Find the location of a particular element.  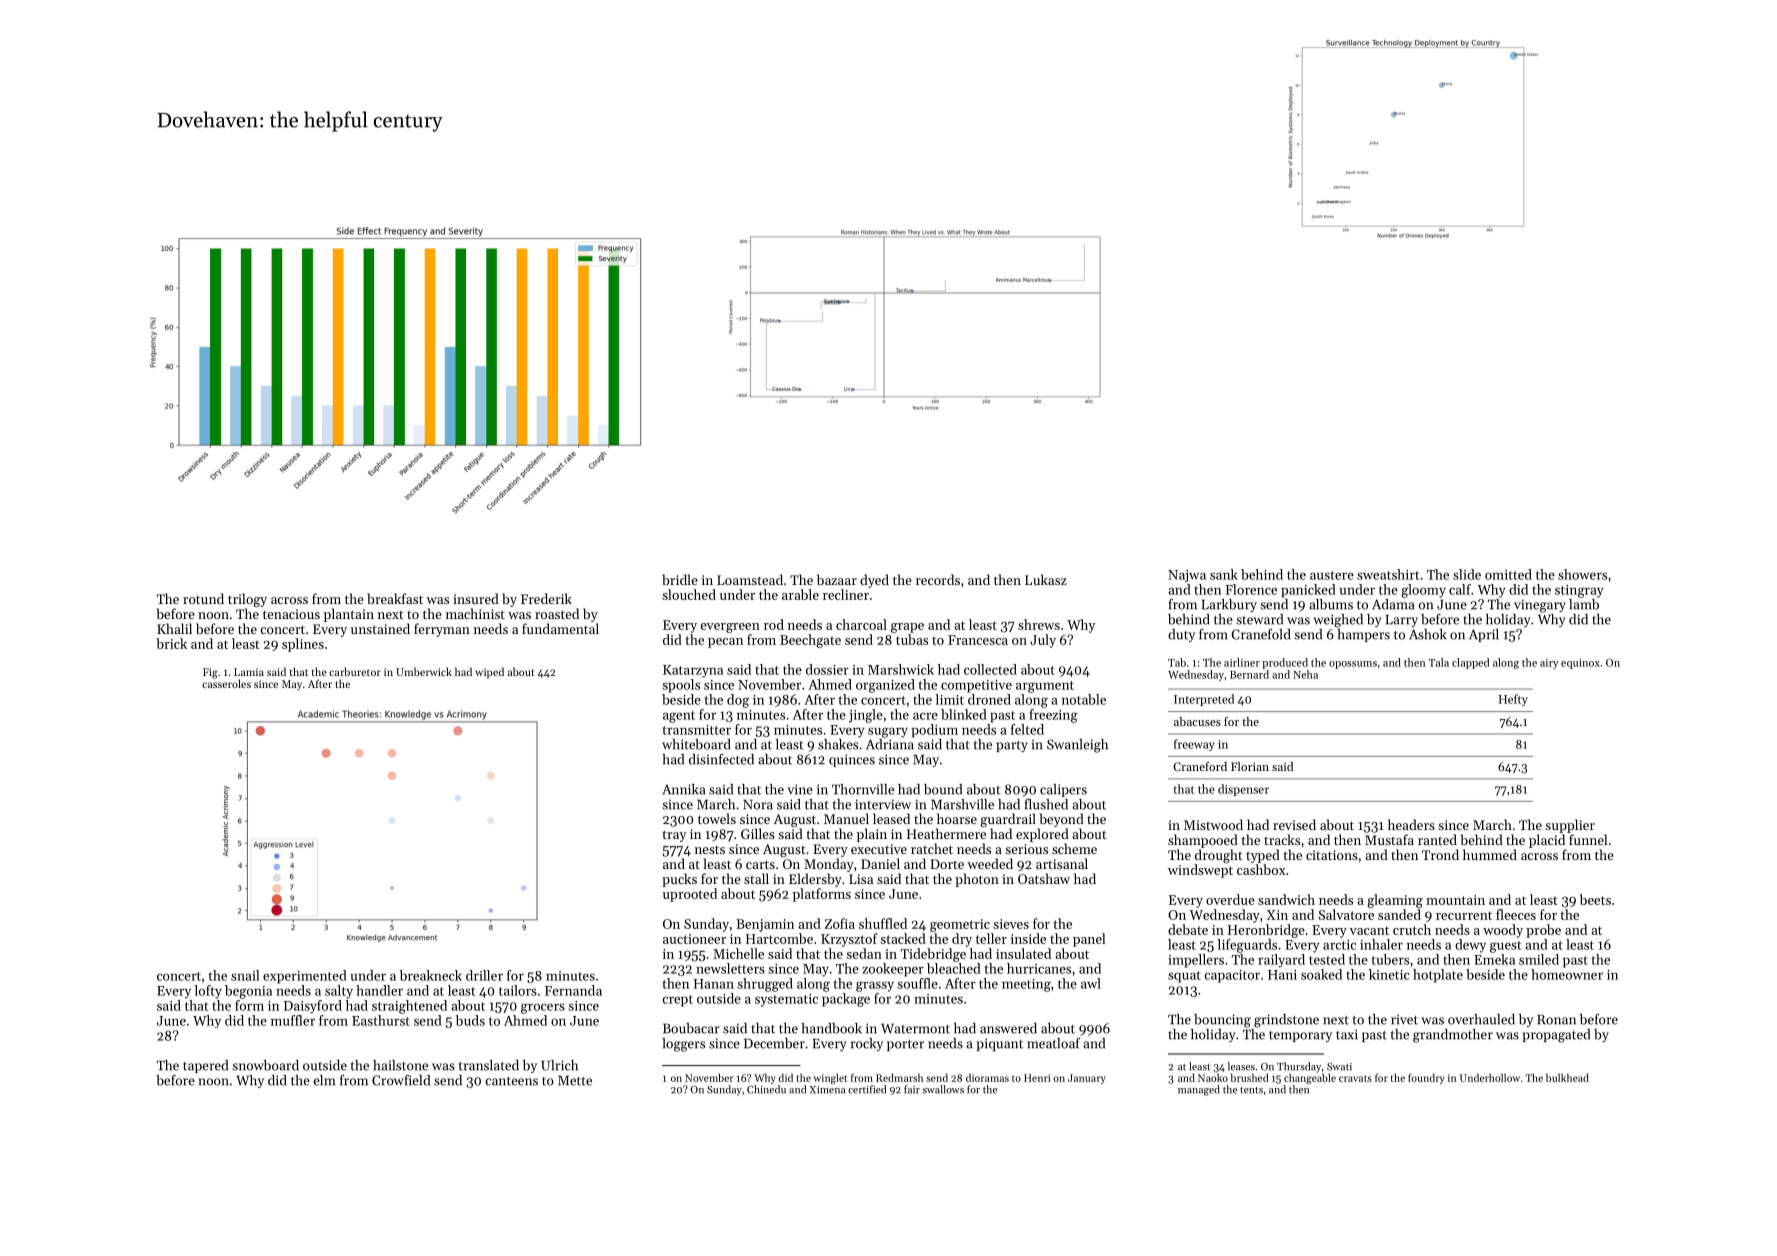

casseroles is located at coordinates (226, 683).
